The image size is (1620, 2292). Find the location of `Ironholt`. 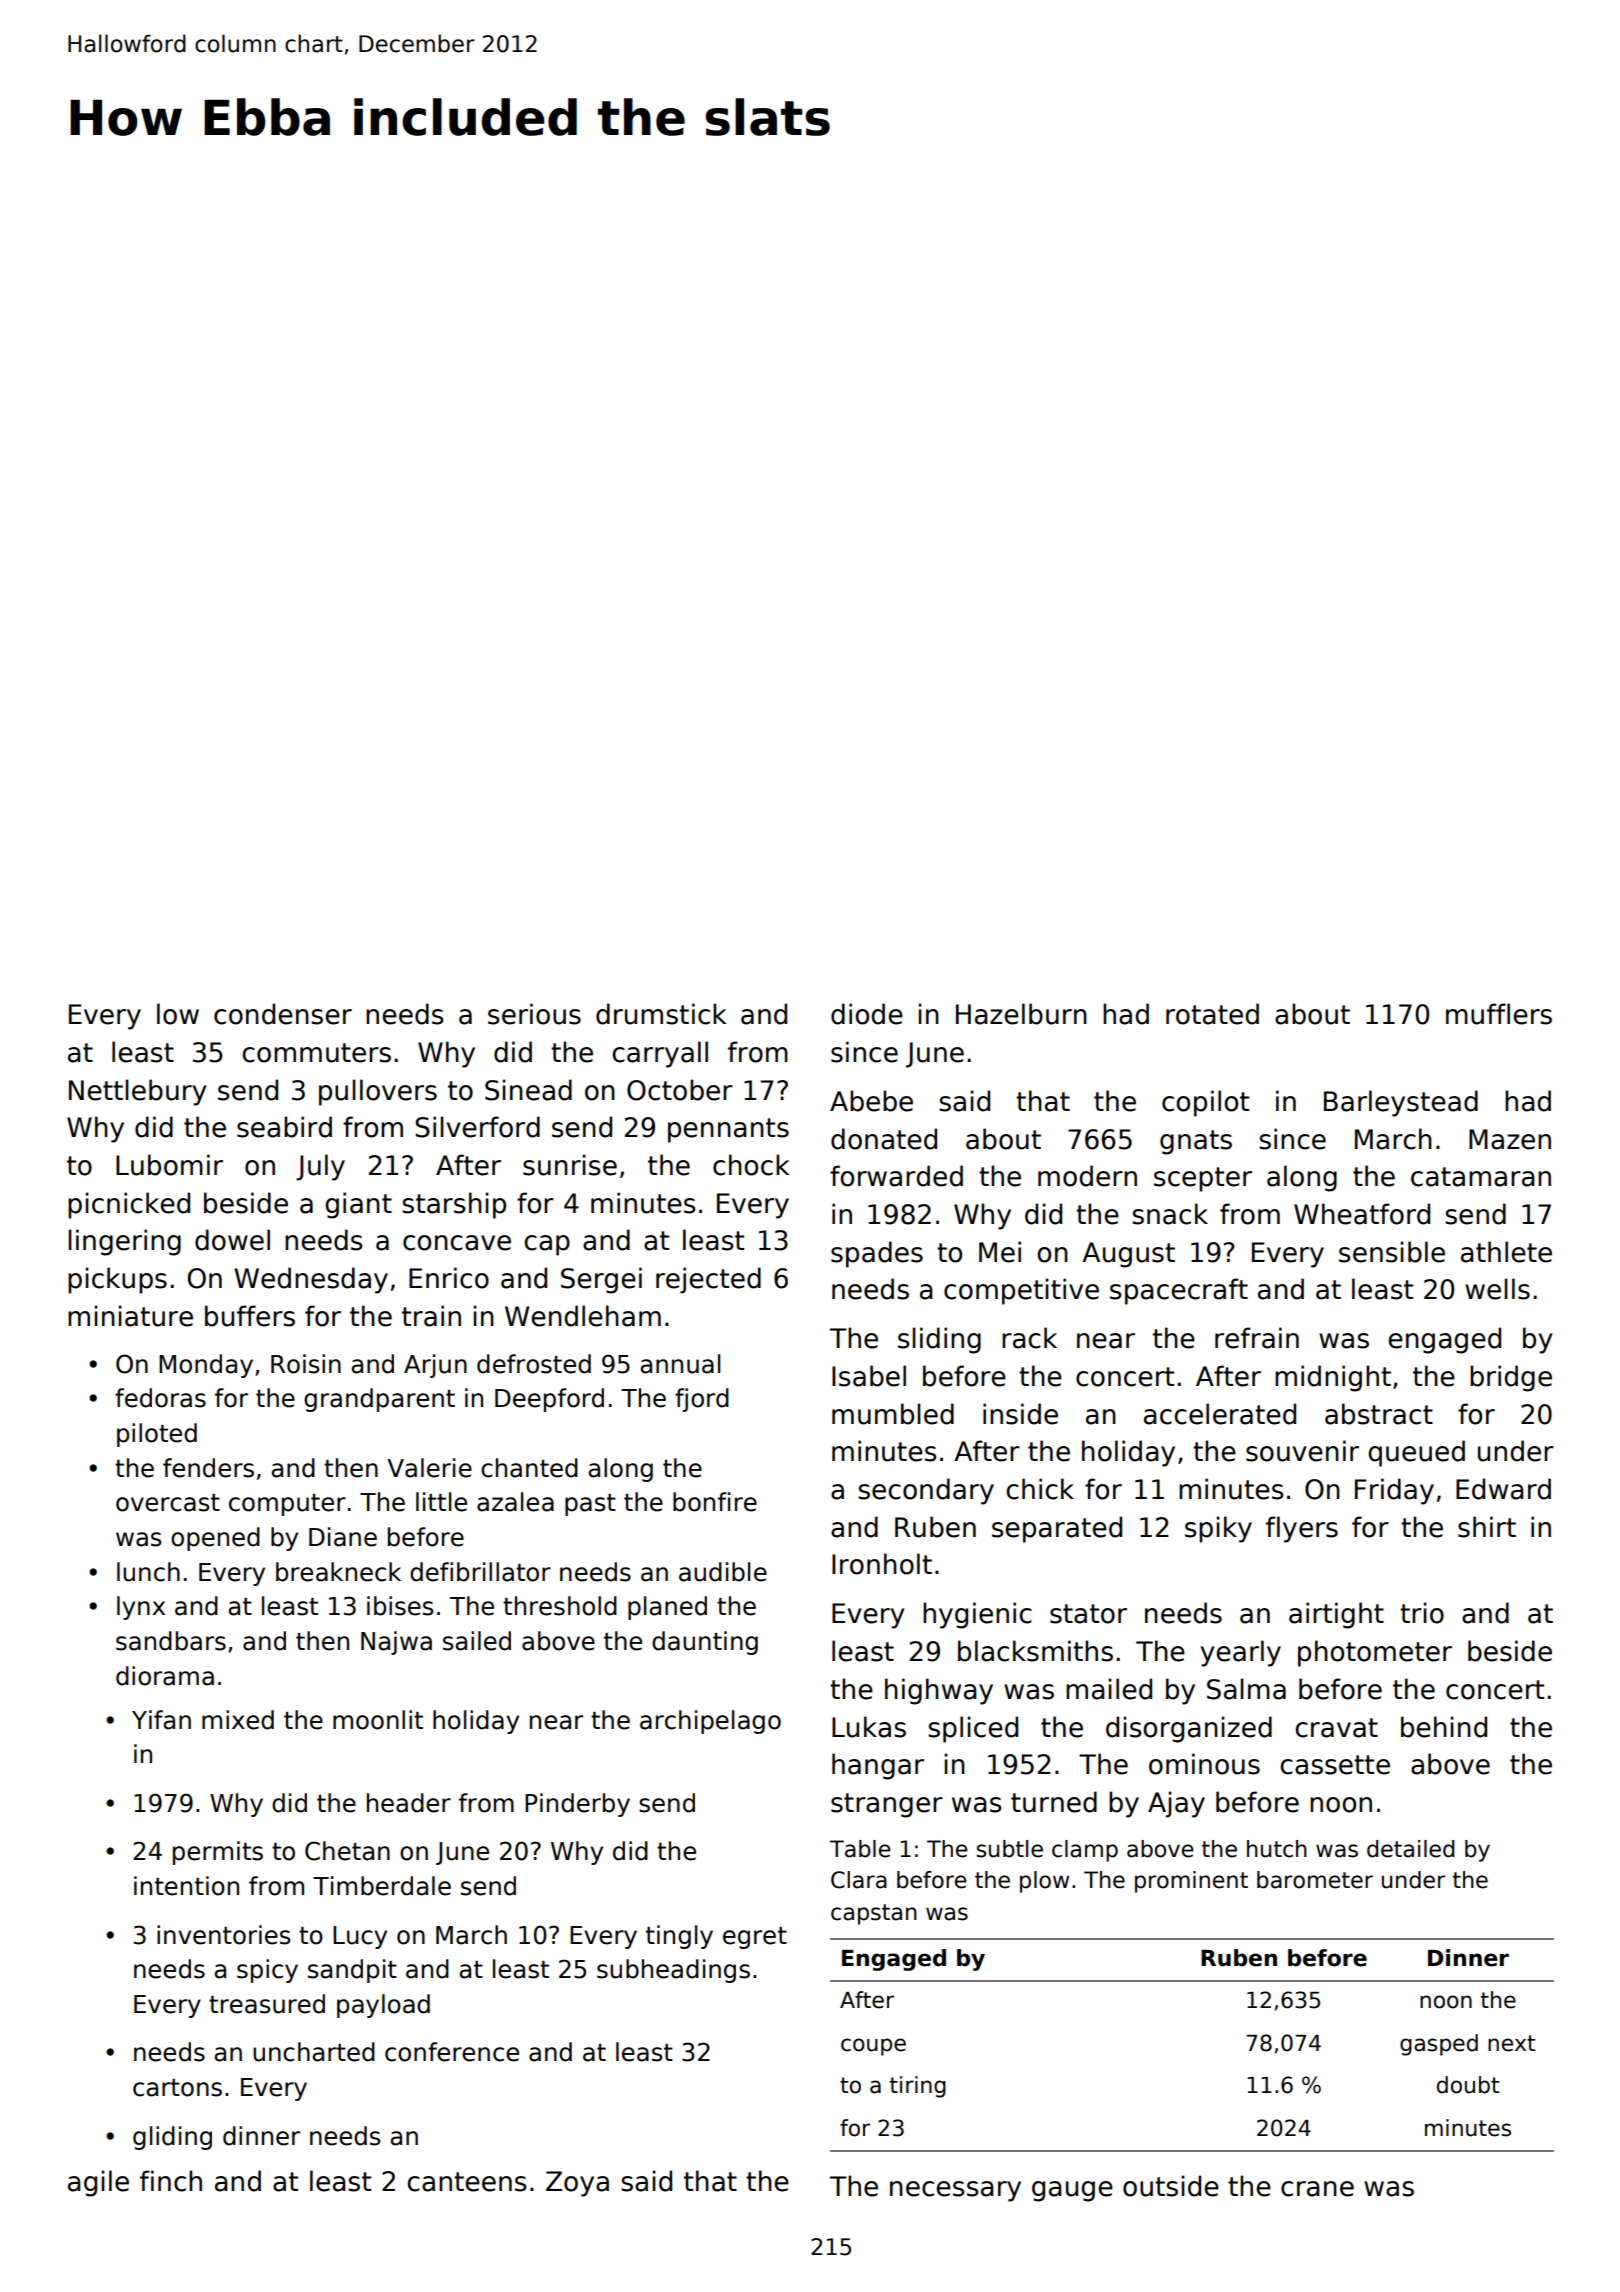

Ironholt is located at coordinates (882, 1564).
